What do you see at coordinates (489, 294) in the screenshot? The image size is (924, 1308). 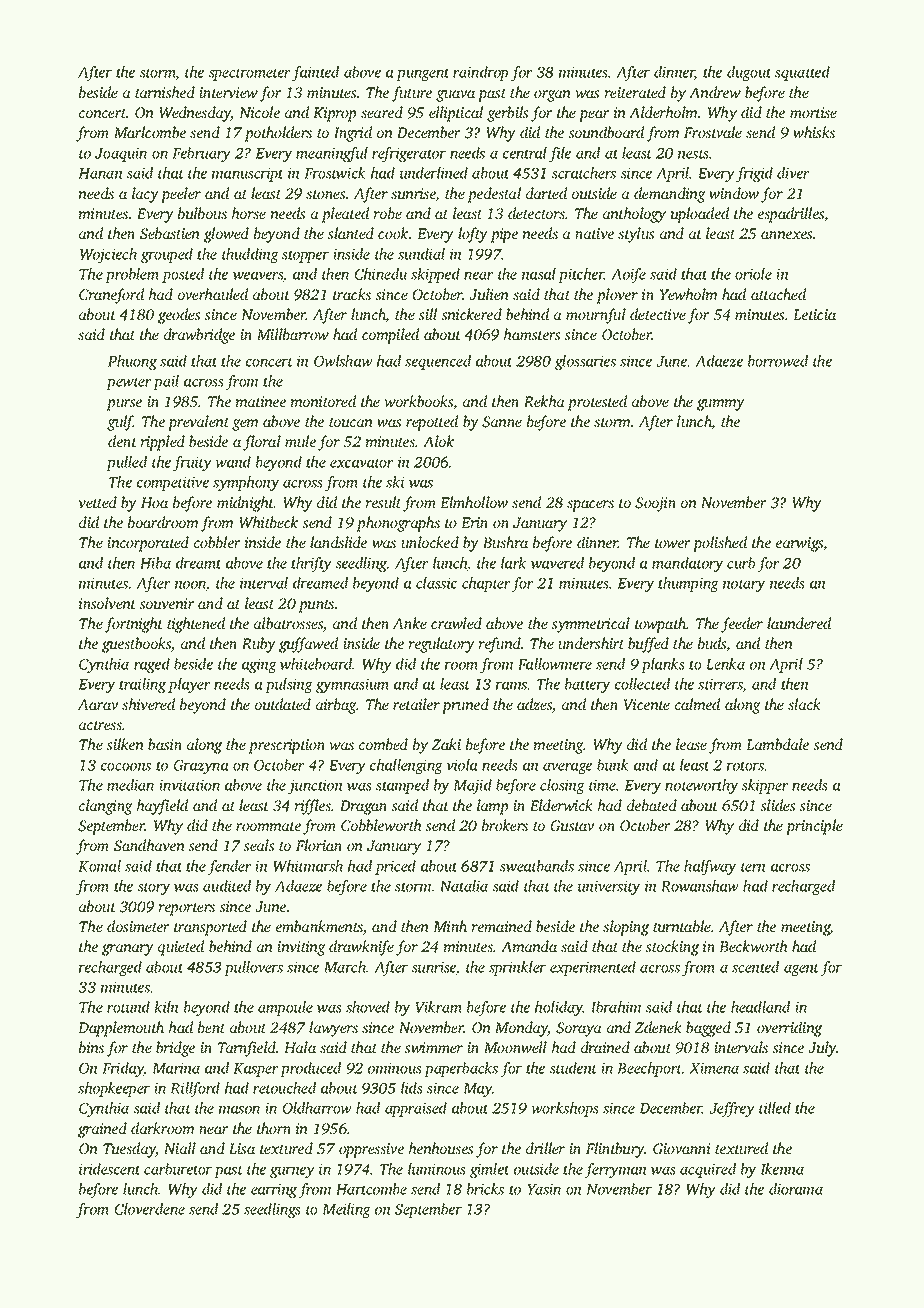 I see `Julien` at bounding box center [489, 294].
